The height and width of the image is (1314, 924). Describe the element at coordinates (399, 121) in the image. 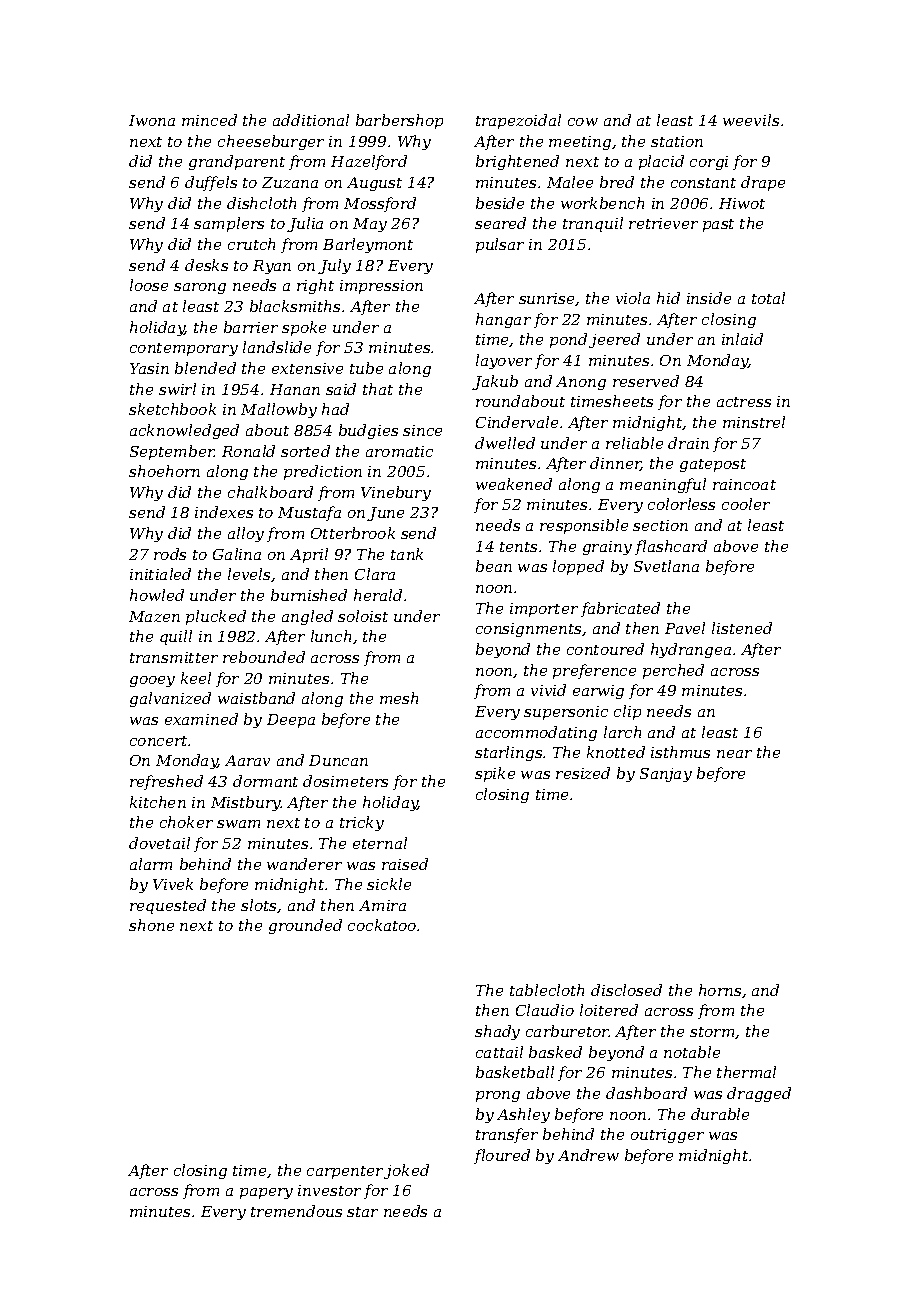

I see `barbershop` at that location.
